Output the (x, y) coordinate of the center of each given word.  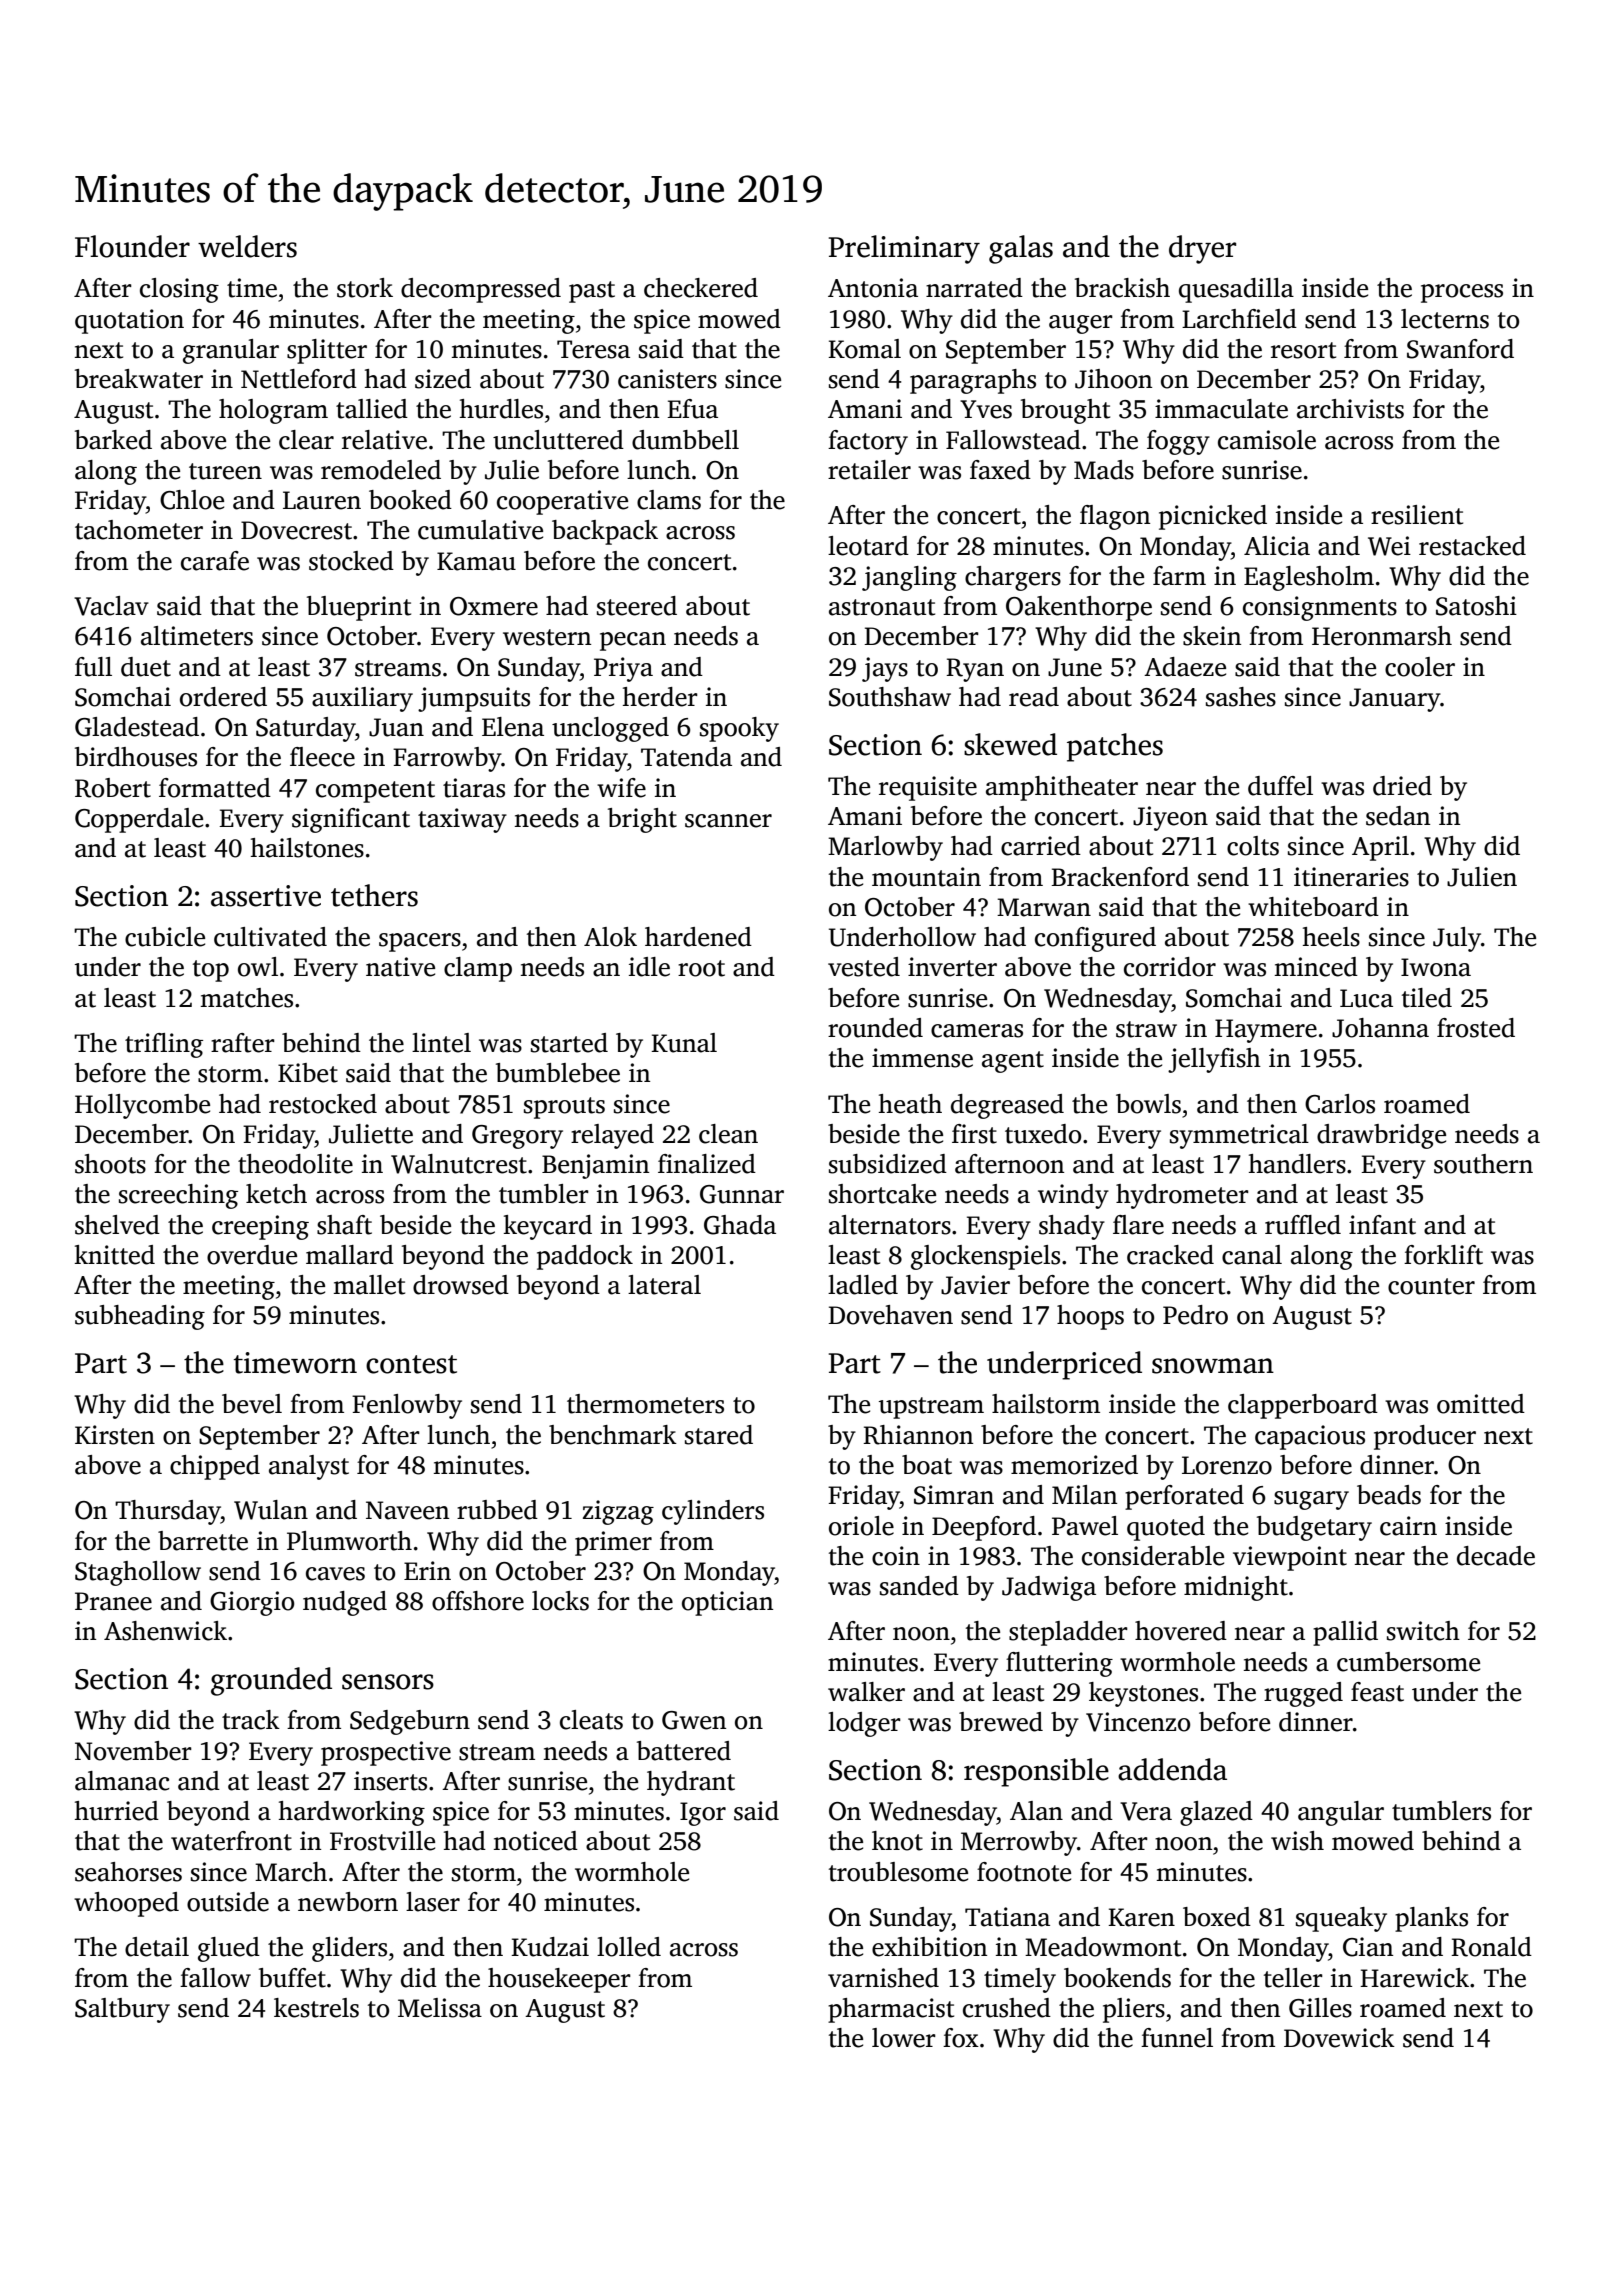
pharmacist (891, 2010)
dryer (1202, 249)
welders (247, 246)
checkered (701, 288)
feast (1377, 1692)
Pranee (113, 1601)
